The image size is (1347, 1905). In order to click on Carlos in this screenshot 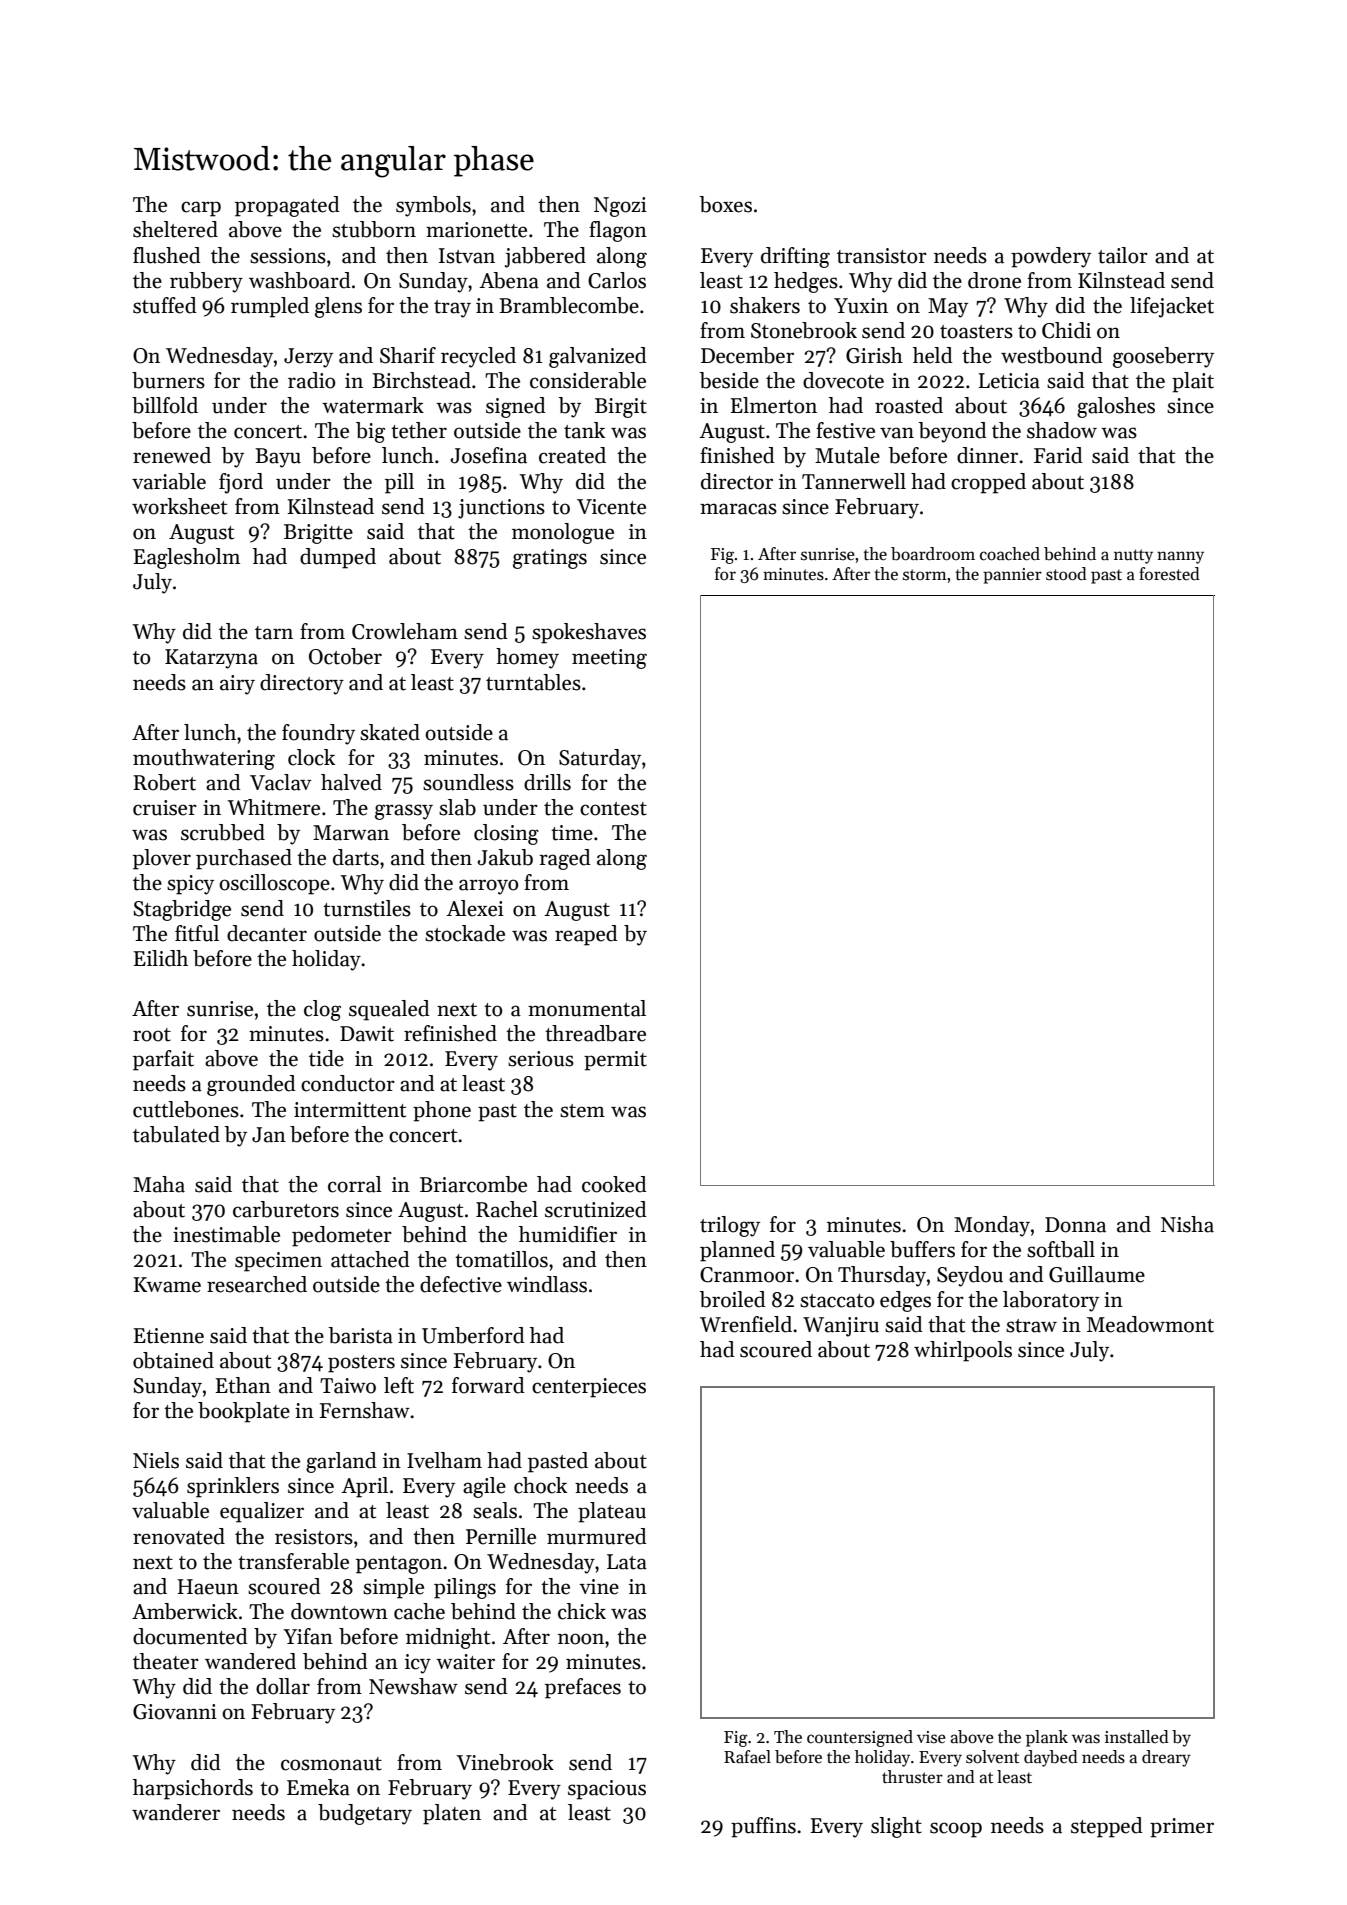, I will do `click(617, 280)`.
